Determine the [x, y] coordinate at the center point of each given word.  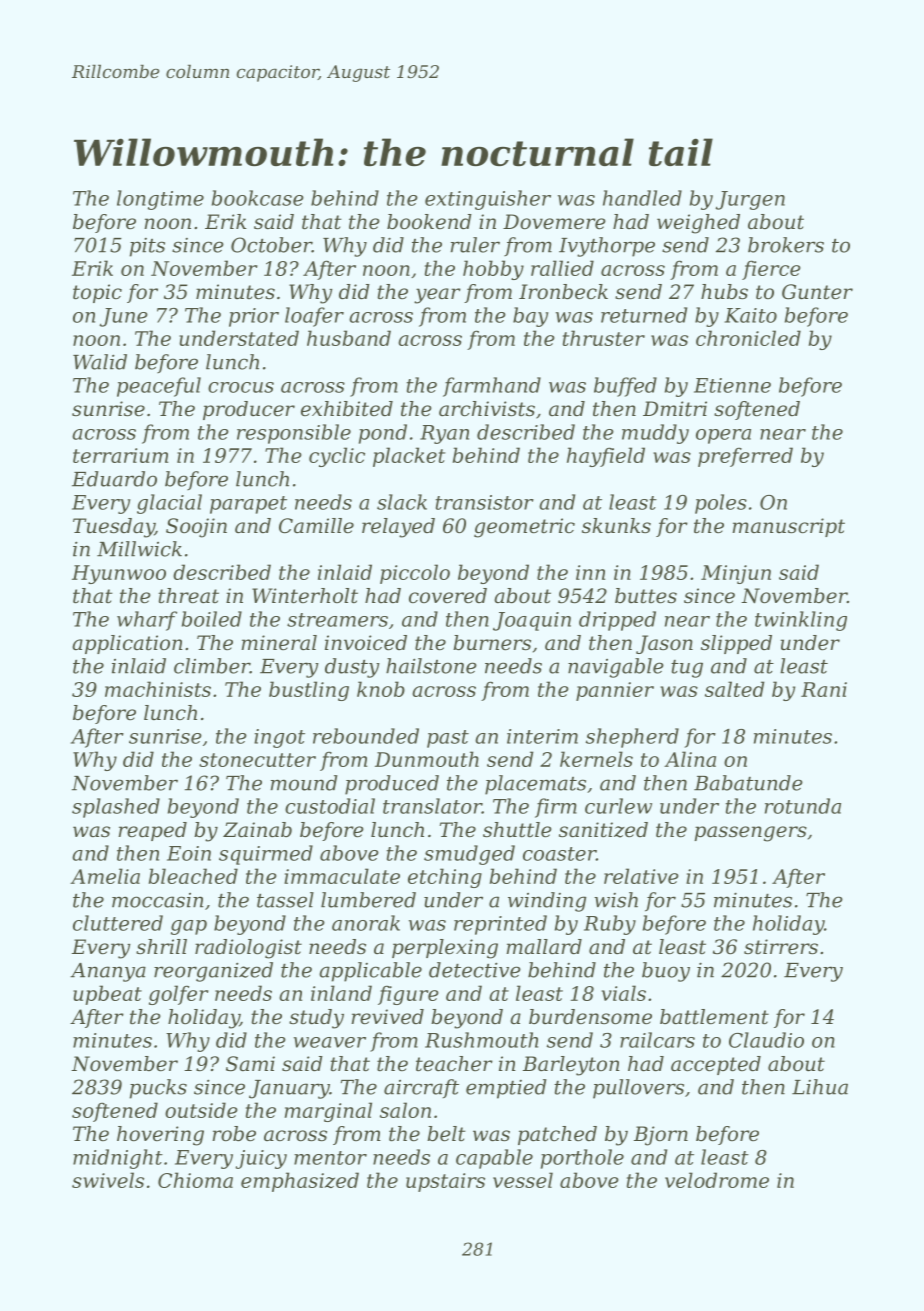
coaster [559, 854]
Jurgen [750, 200]
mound [304, 783]
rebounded [366, 736]
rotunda [803, 806]
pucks [158, 1089]
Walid [100, 362]
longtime [160, 200]
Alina [690, 759]
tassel [285, 900]
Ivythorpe [607, 247]
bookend [429, 222]
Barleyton [571, 1066]
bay [530, 317]
